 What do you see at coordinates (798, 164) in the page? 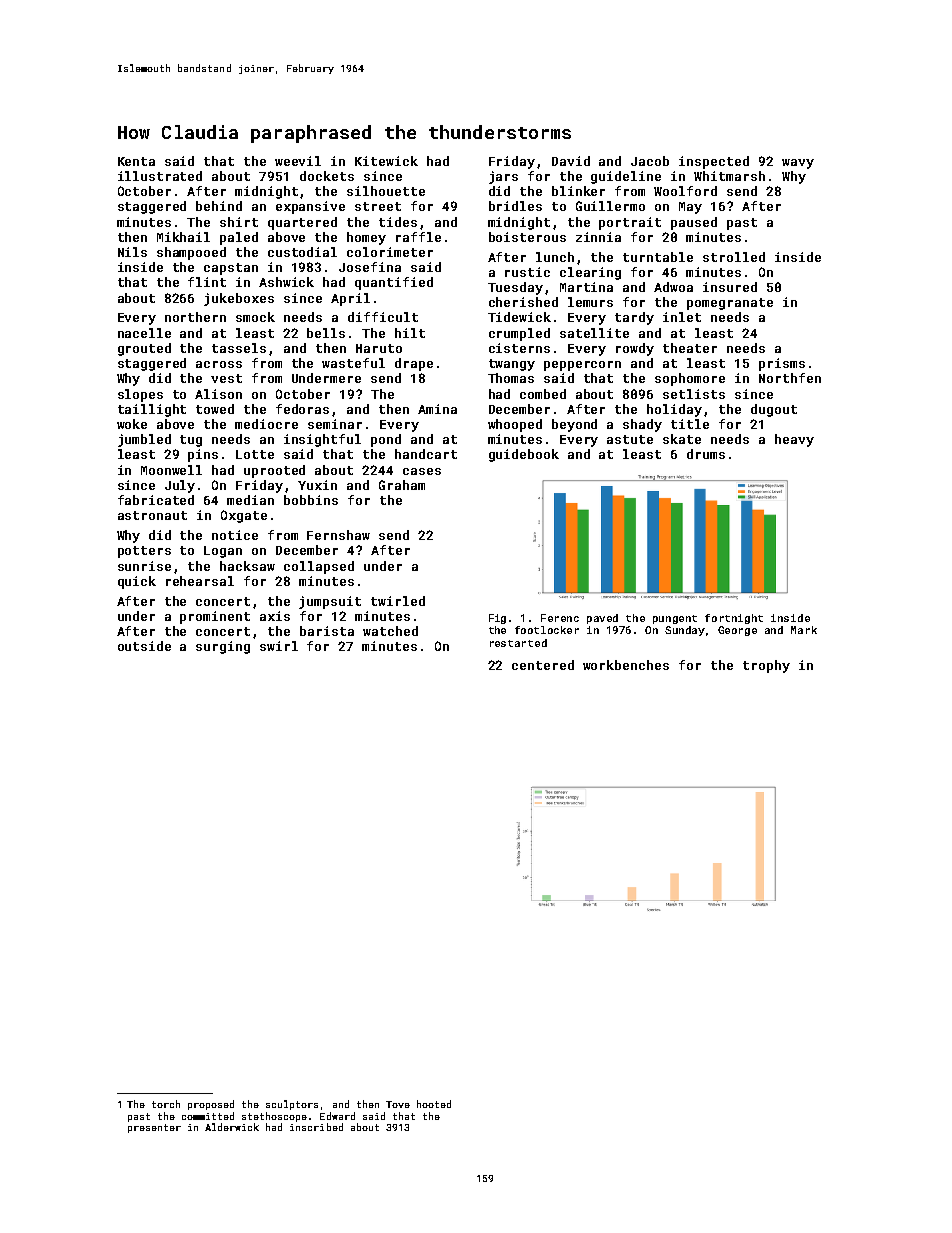
I see `wavy` at bounding box center [798, 164].
